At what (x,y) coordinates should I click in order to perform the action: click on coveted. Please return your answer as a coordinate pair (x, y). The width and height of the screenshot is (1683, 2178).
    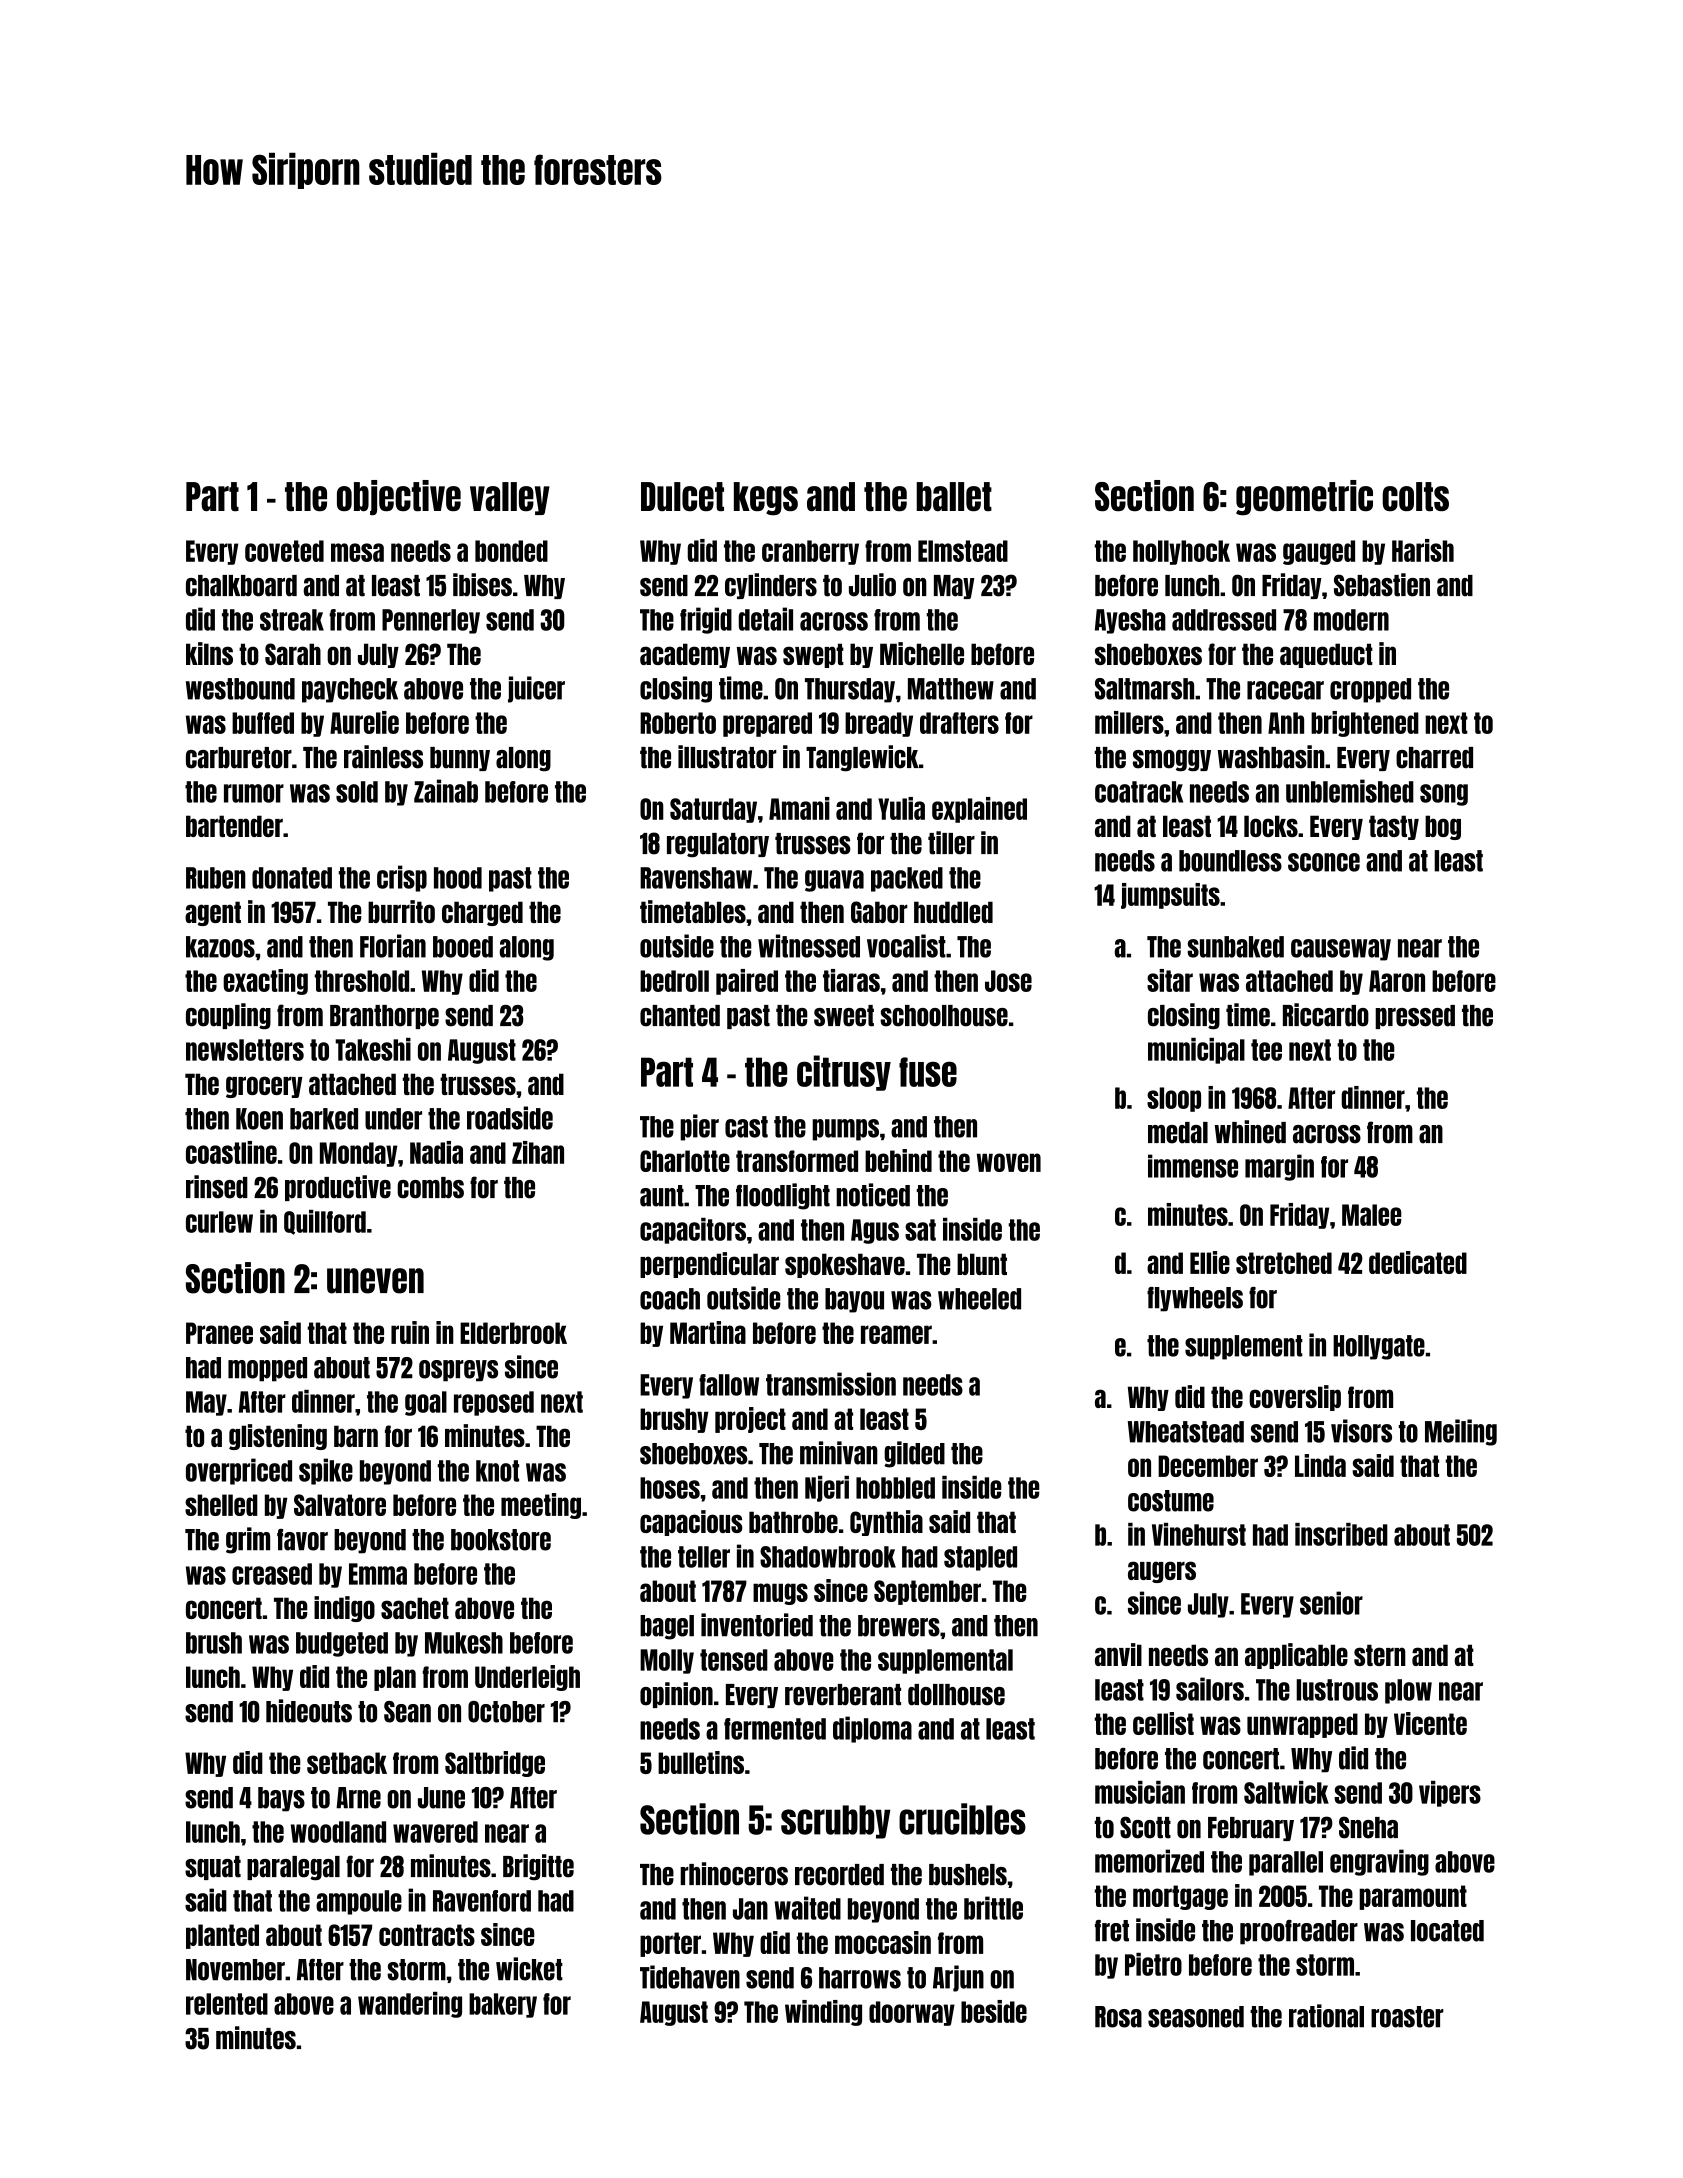
    Looking at the image, I should click on (284, 551).
